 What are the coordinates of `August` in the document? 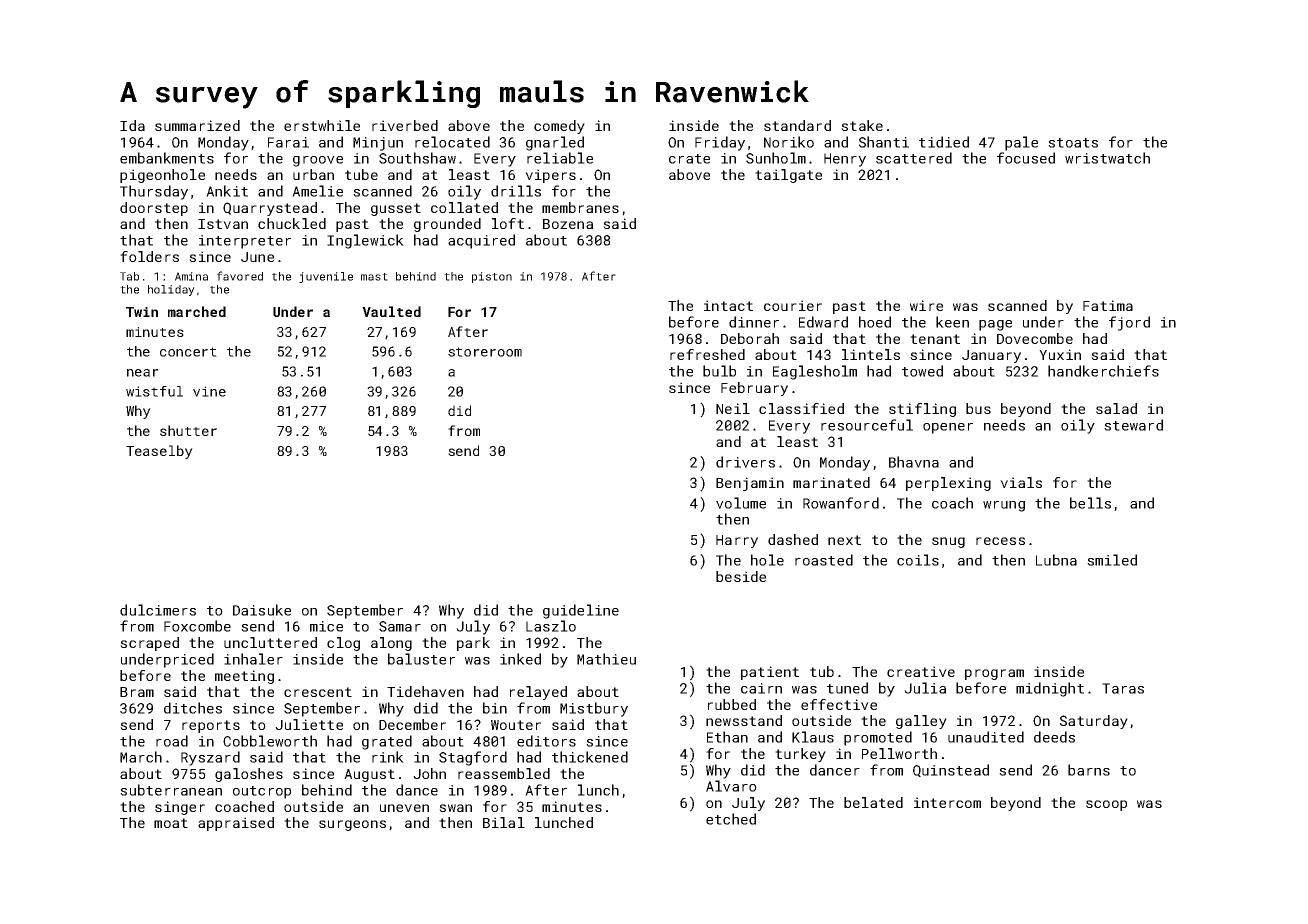 It's located at (369, 775).
